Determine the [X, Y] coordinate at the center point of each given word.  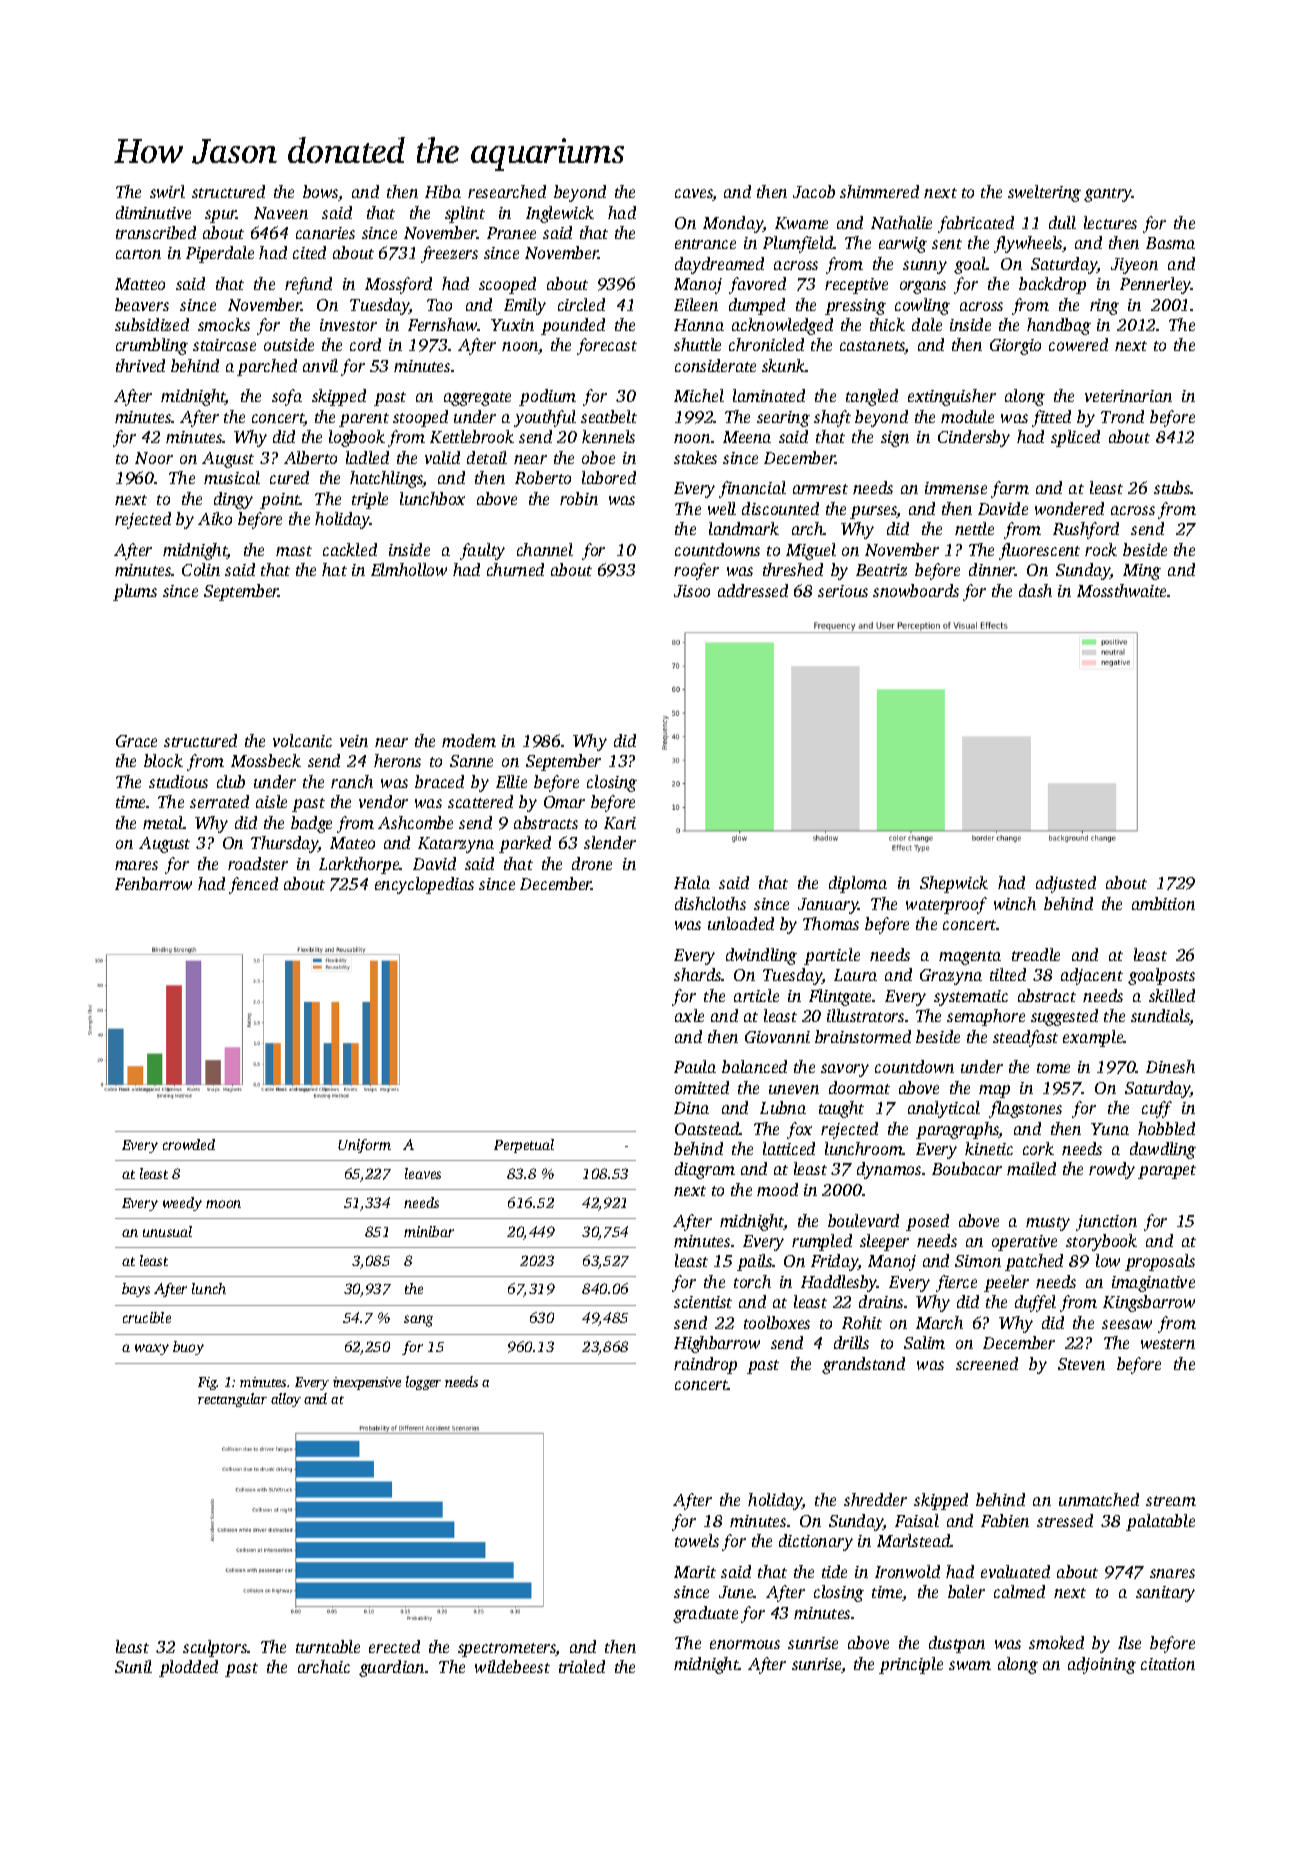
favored [757, 285]
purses [873, 512]
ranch [352, 781]
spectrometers [507, 1650]
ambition [1163, 903]
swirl [167, 191]
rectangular [232, 1400]
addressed [753, 590]
